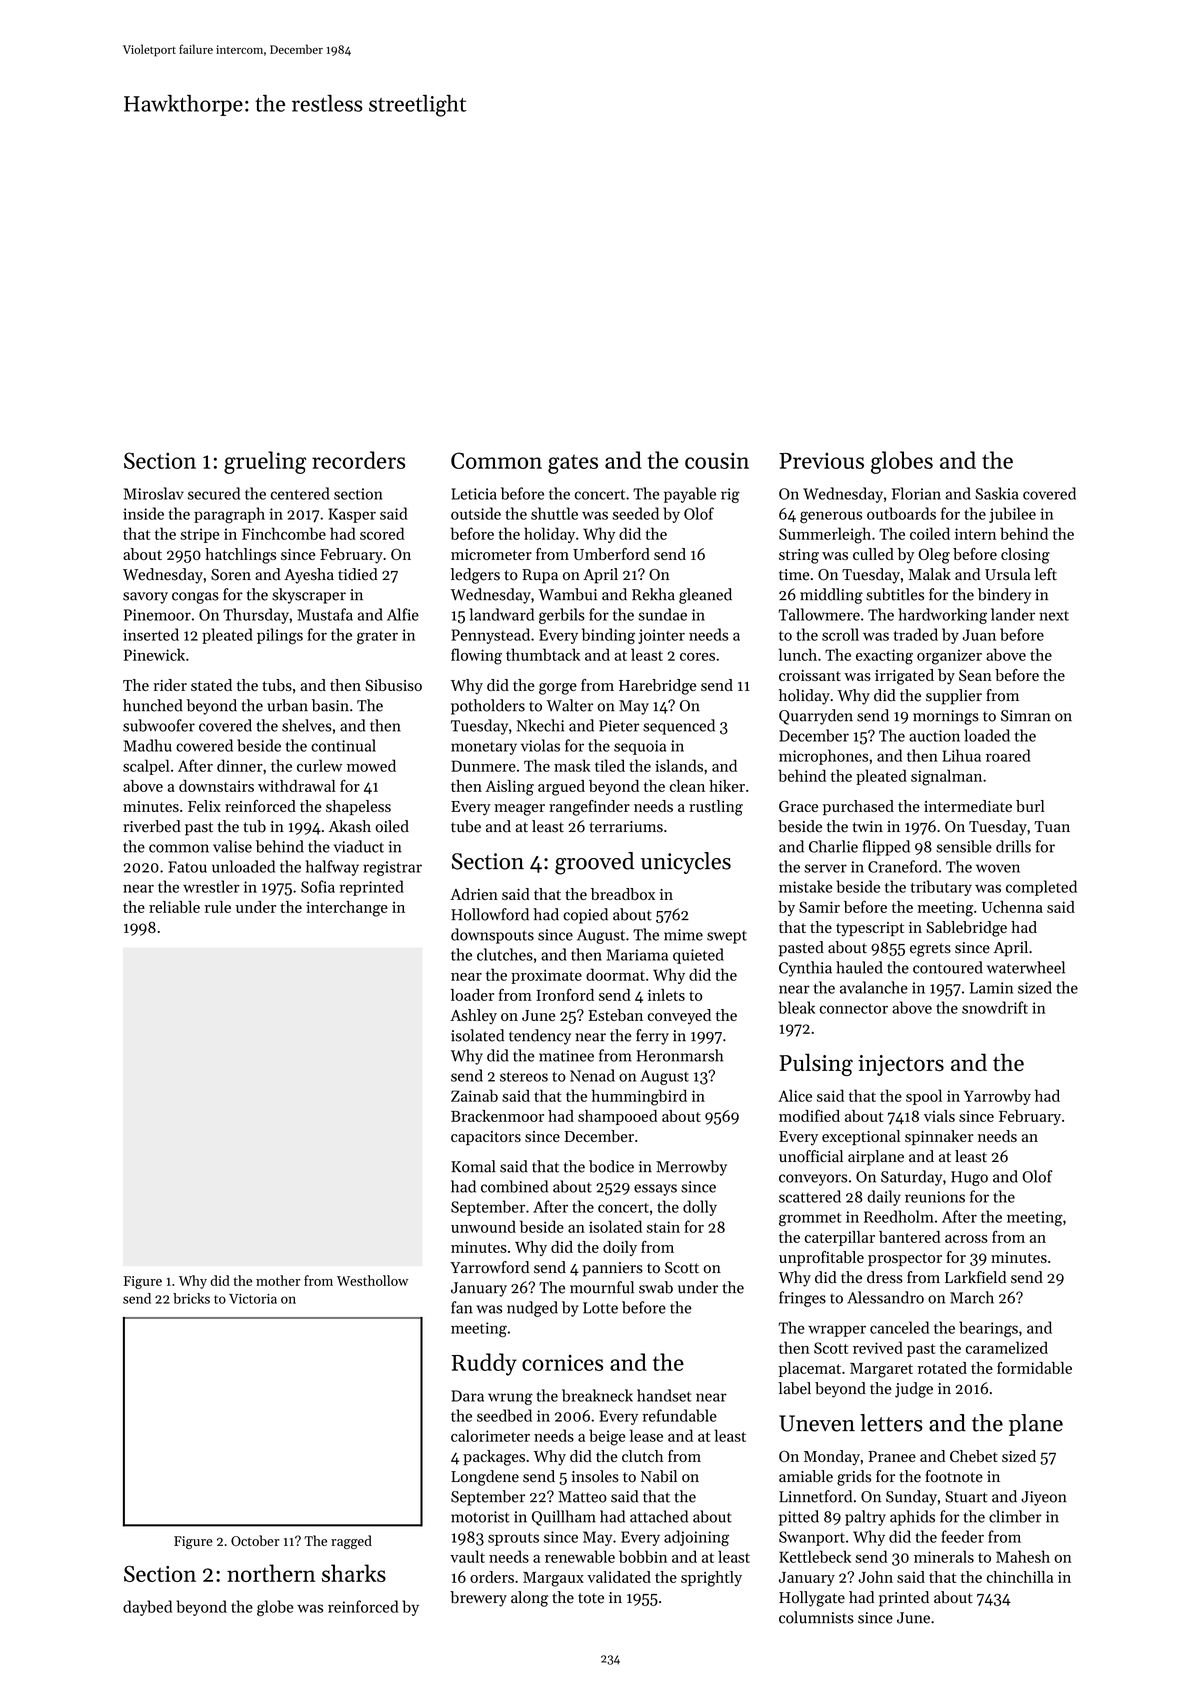  Describe the element at coordinates (597, 1395) in the screenshot. I see `breakneck` at that location.
